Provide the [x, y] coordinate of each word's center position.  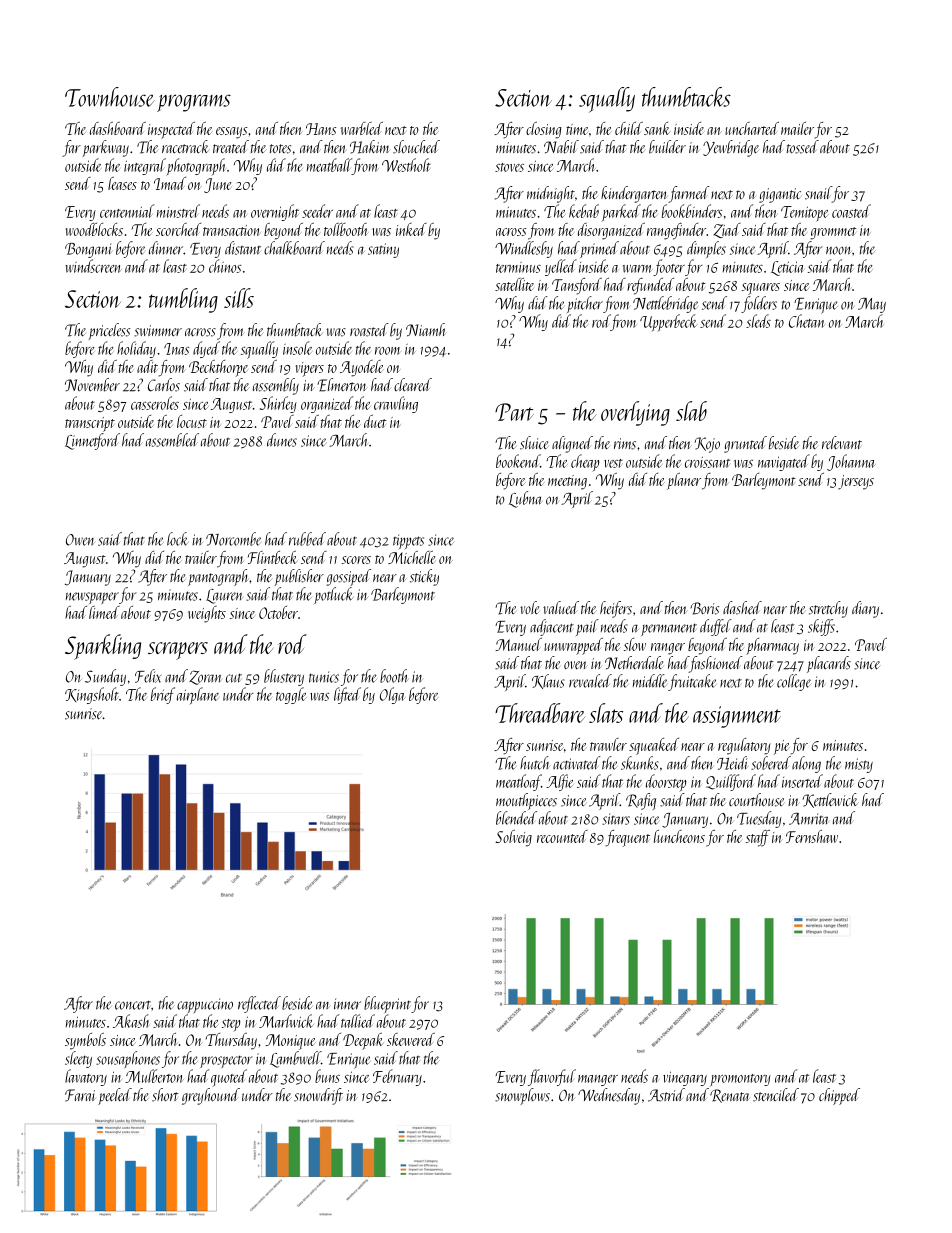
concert [133, 1005]
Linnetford [92, 441]
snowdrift [318, 1096]
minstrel [178, 211]
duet [375, 421]
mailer [797, 128]
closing [543, 130]
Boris [704, 608]
